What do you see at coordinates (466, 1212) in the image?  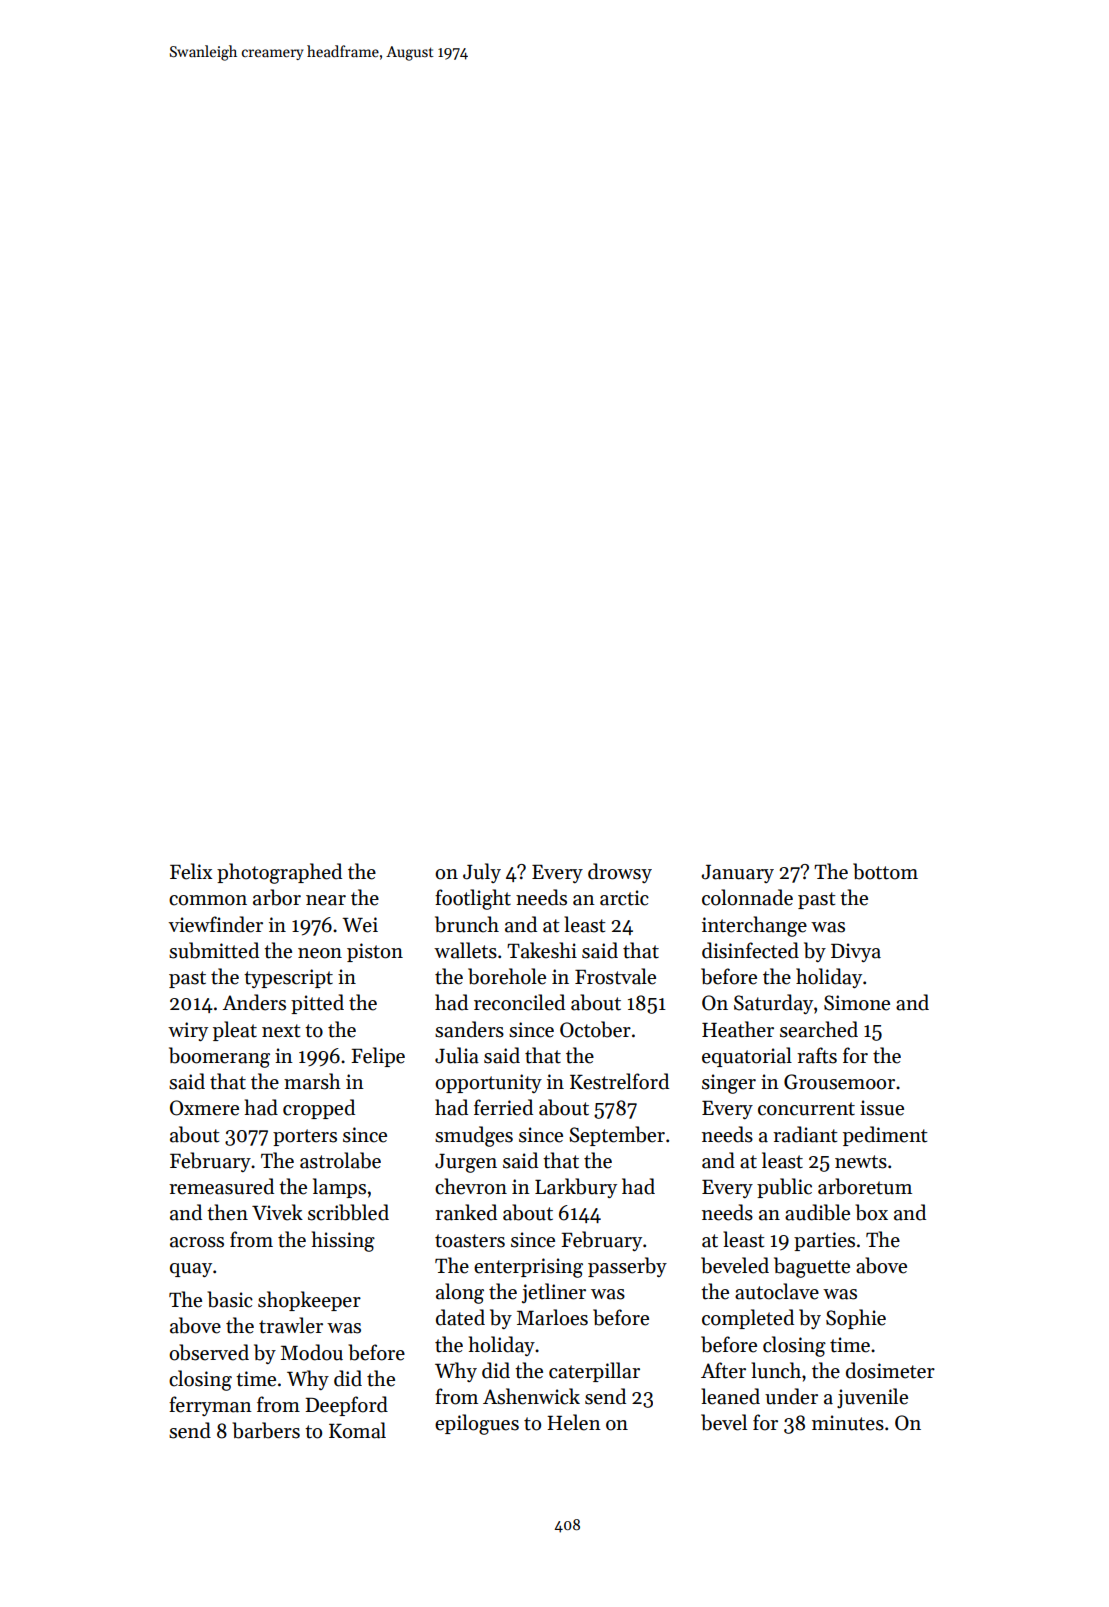 I see `ranked` at bounding box center [466, 1212].
